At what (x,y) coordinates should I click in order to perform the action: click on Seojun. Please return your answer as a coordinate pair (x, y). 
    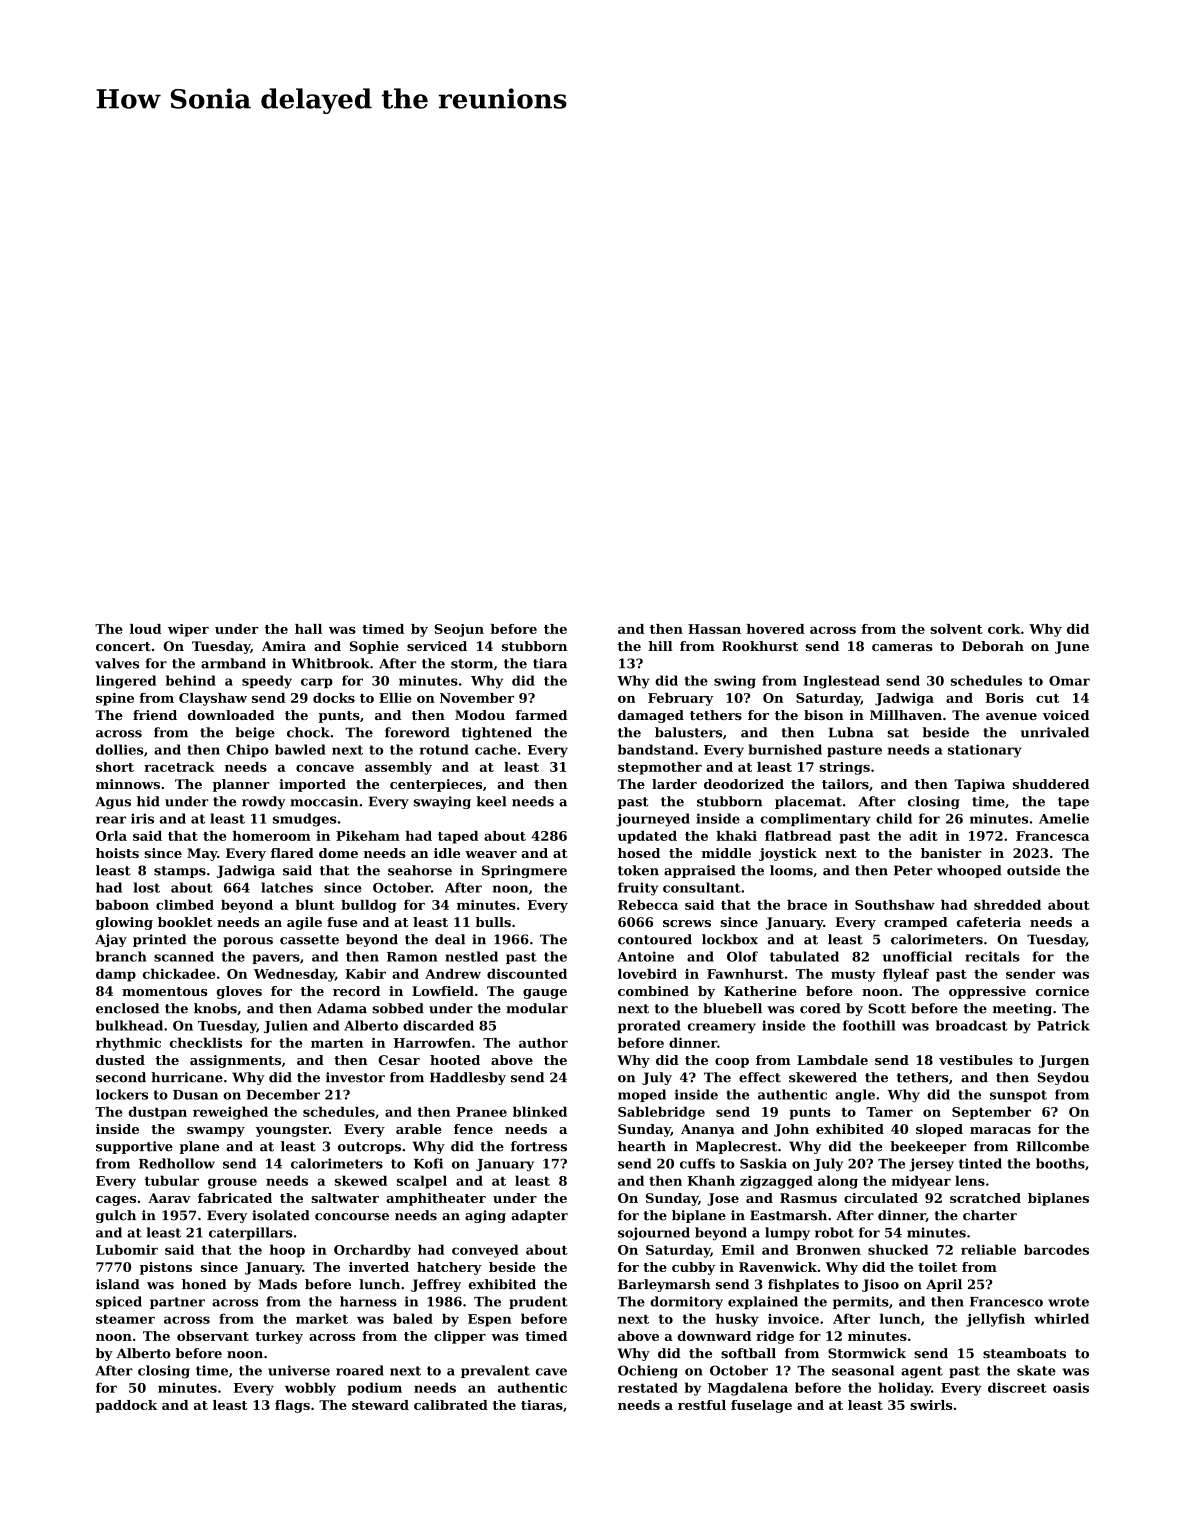
    Looking at the image, I should click on (459, 630).
